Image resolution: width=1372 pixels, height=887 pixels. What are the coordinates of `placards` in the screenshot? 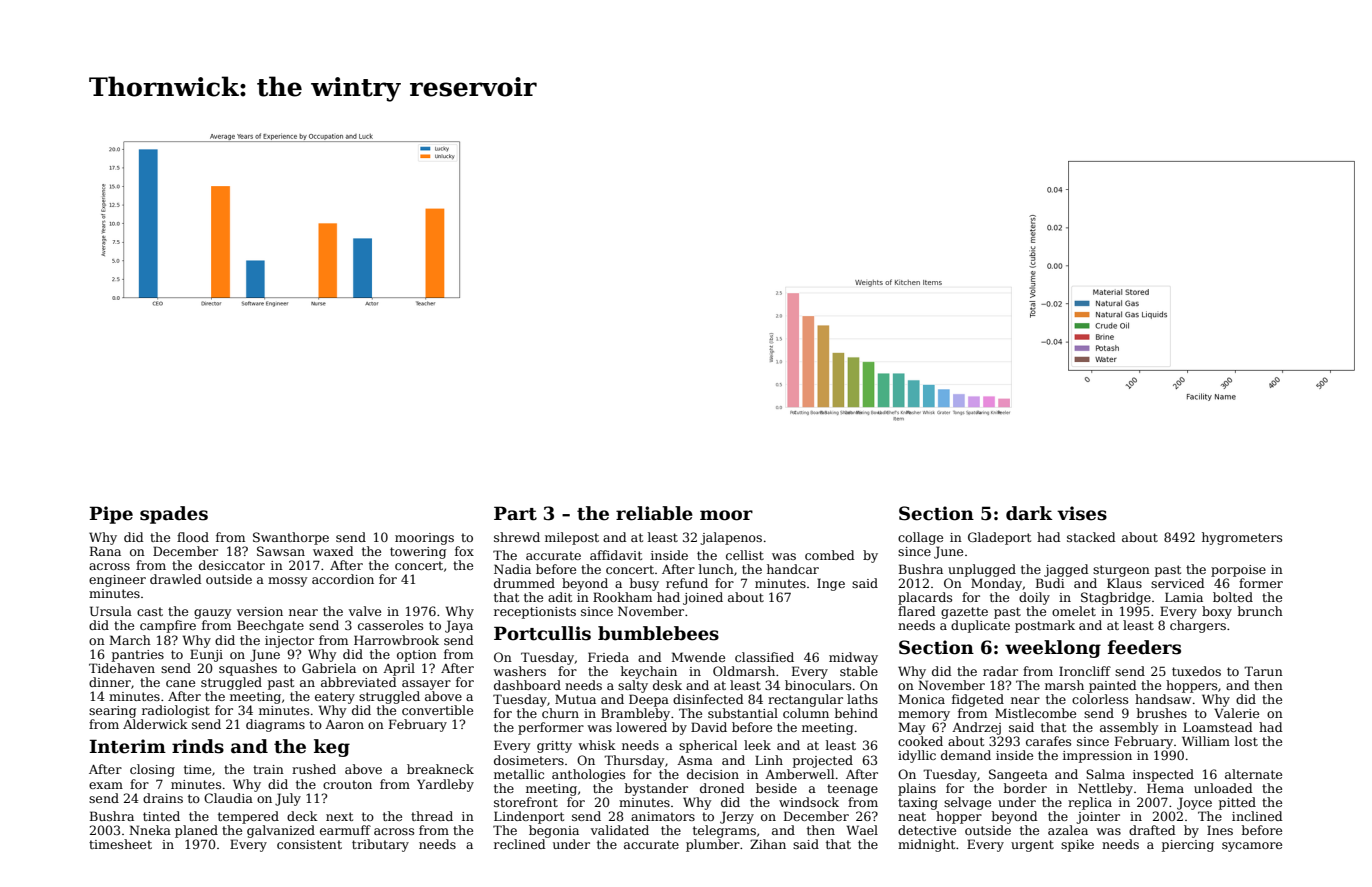 It's located at (925, 598).
